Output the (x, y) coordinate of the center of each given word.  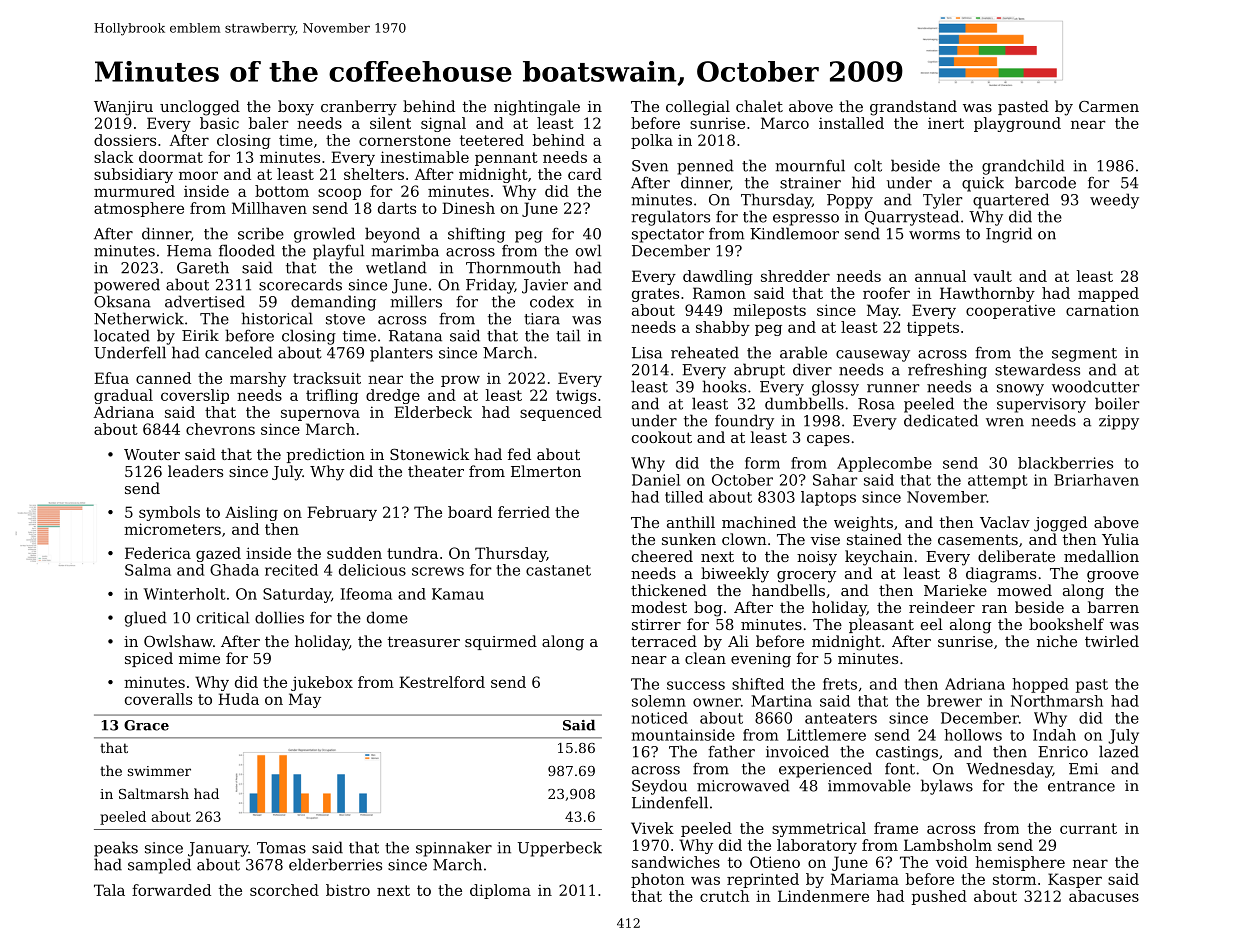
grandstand (913, 108)
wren (1005, 422)
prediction (326, 455)
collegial (698, 108)
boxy (296, 108)
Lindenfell (670, 802)
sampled (159, 866)
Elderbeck (433, 412)
